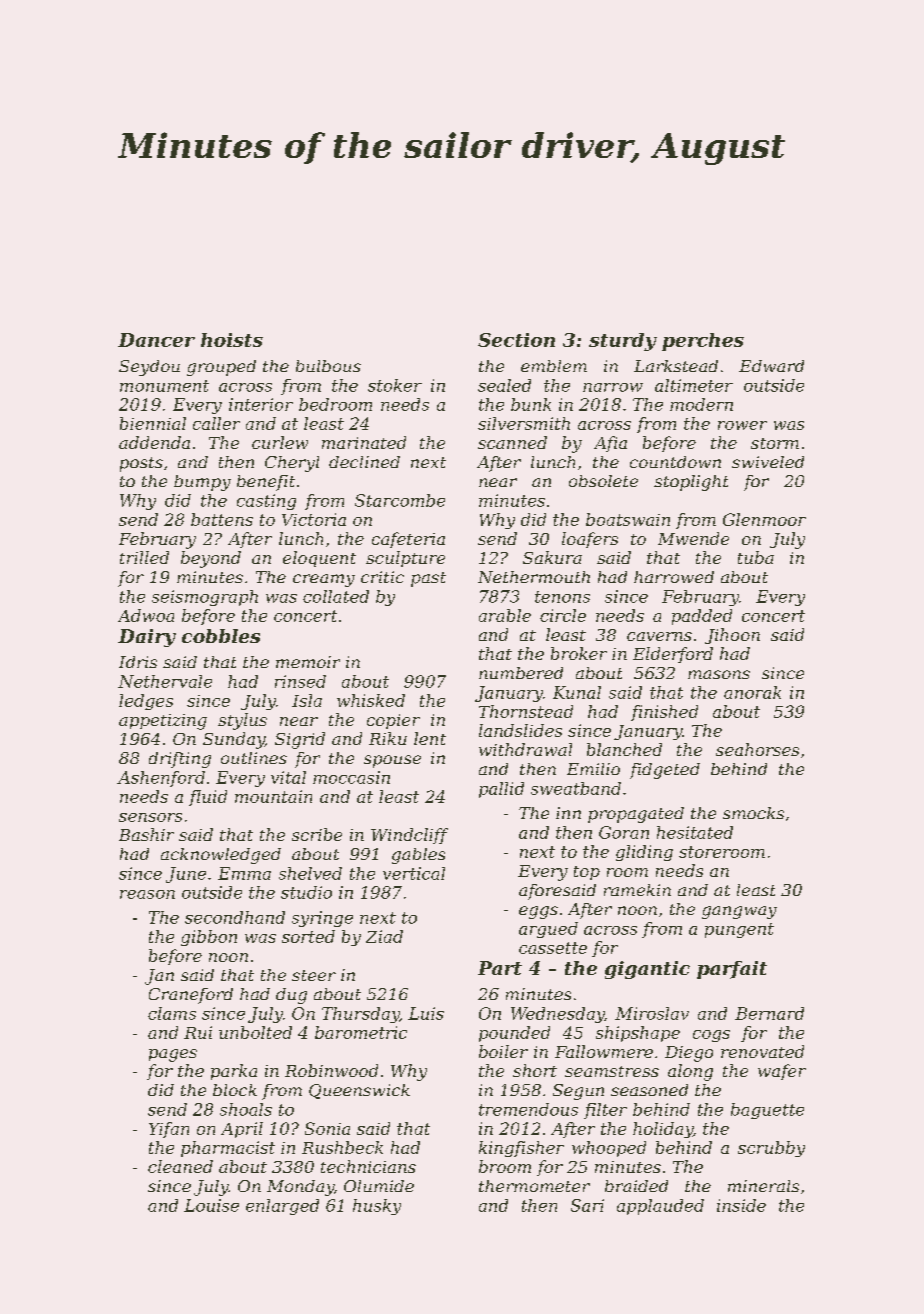 The width and height of the page is (924, 1314). What do you see at coordinates (775, 443) in the page?
I see `storm` at bounding box center [775, 443].
